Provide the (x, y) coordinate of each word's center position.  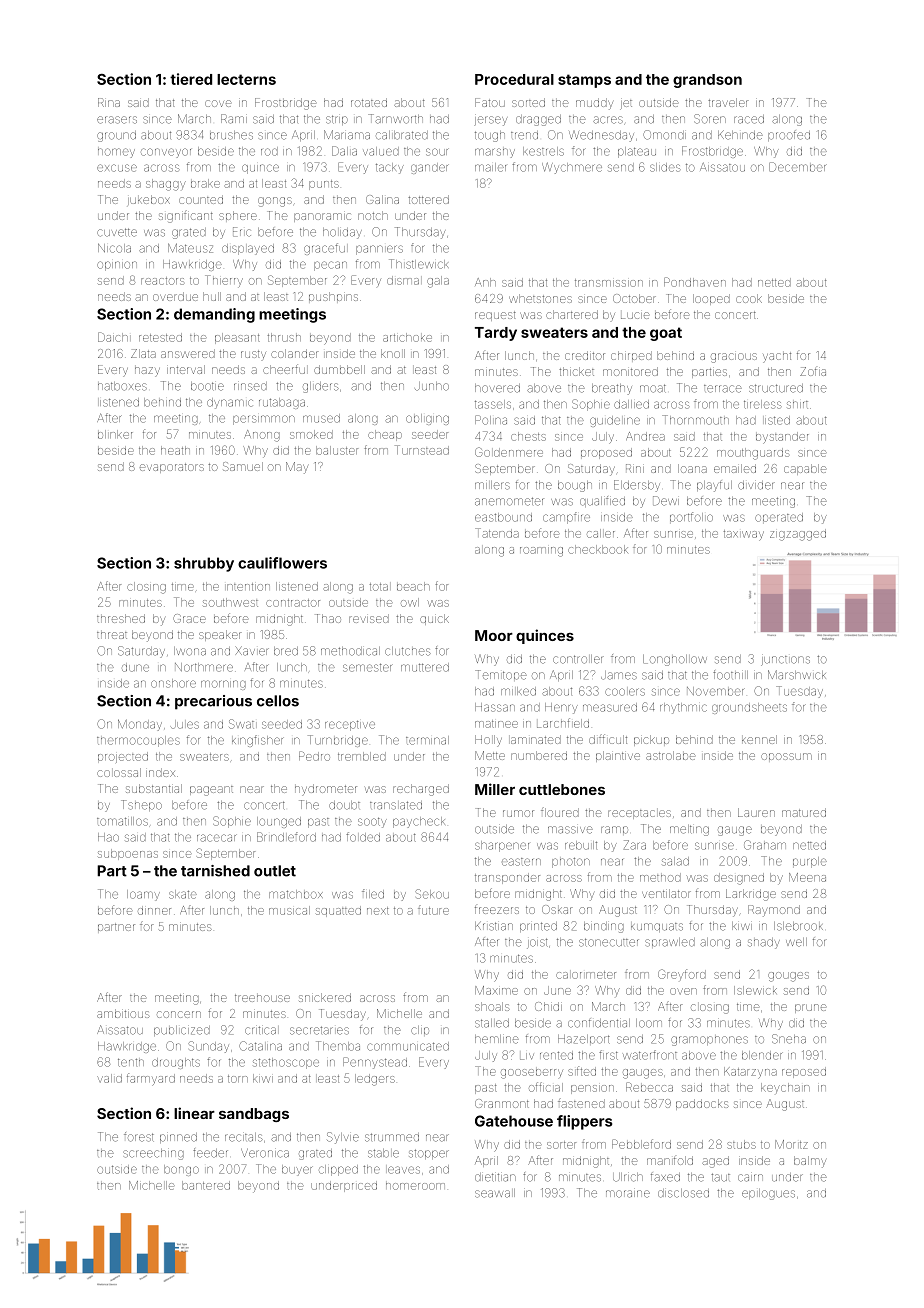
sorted (528, 102)
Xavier (252, 651)
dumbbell (339, 369)
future (433, 910)
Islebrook (798, 926)
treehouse (262, 998)
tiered (191, 79)
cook (749, 298)
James (619, 675)
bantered (206, 1185)
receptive (350, 726)
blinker (115, 434)
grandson (707, 81)
